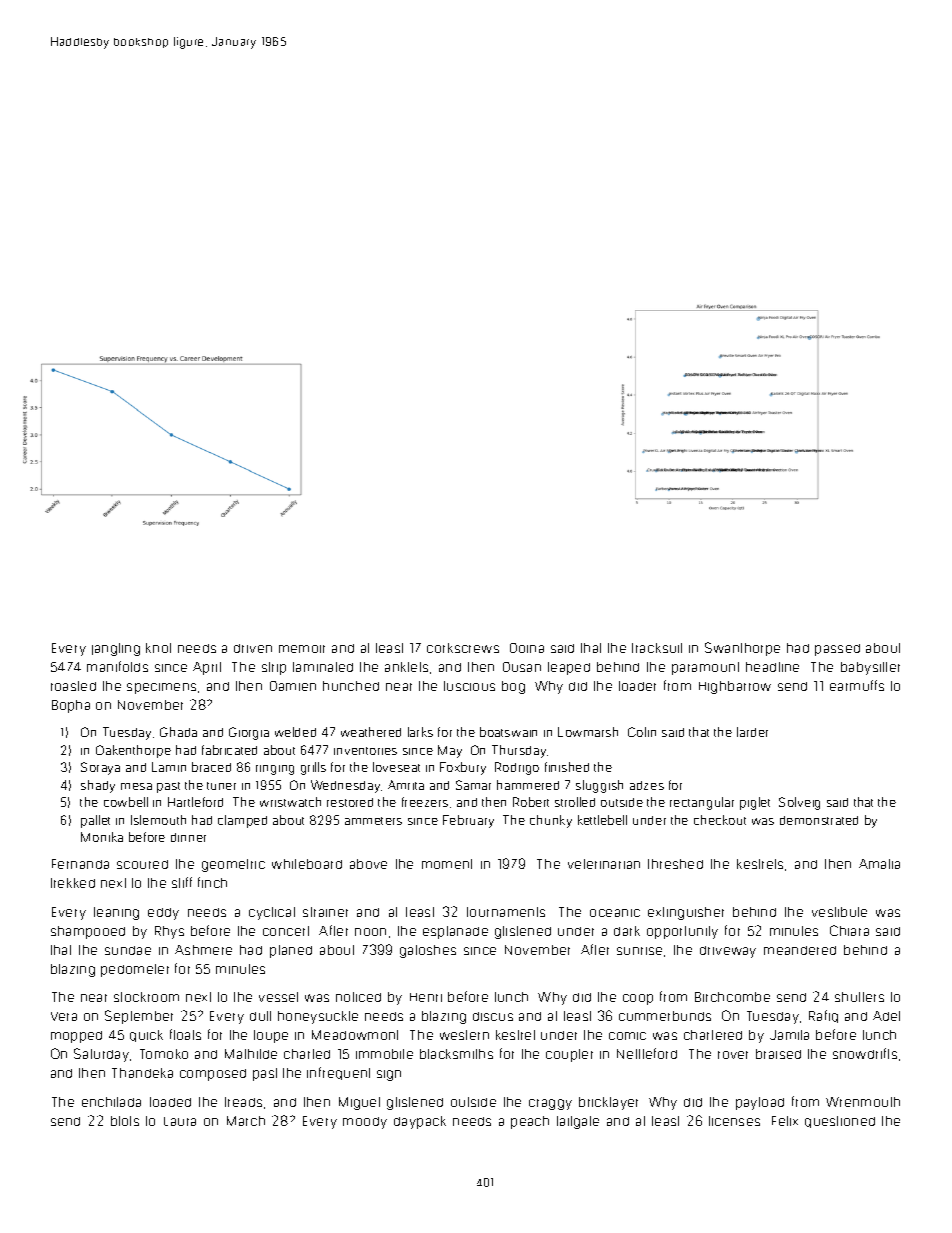 The height and width of the document is (1233, 952). I want to click on paramount, so click(705, 668).
